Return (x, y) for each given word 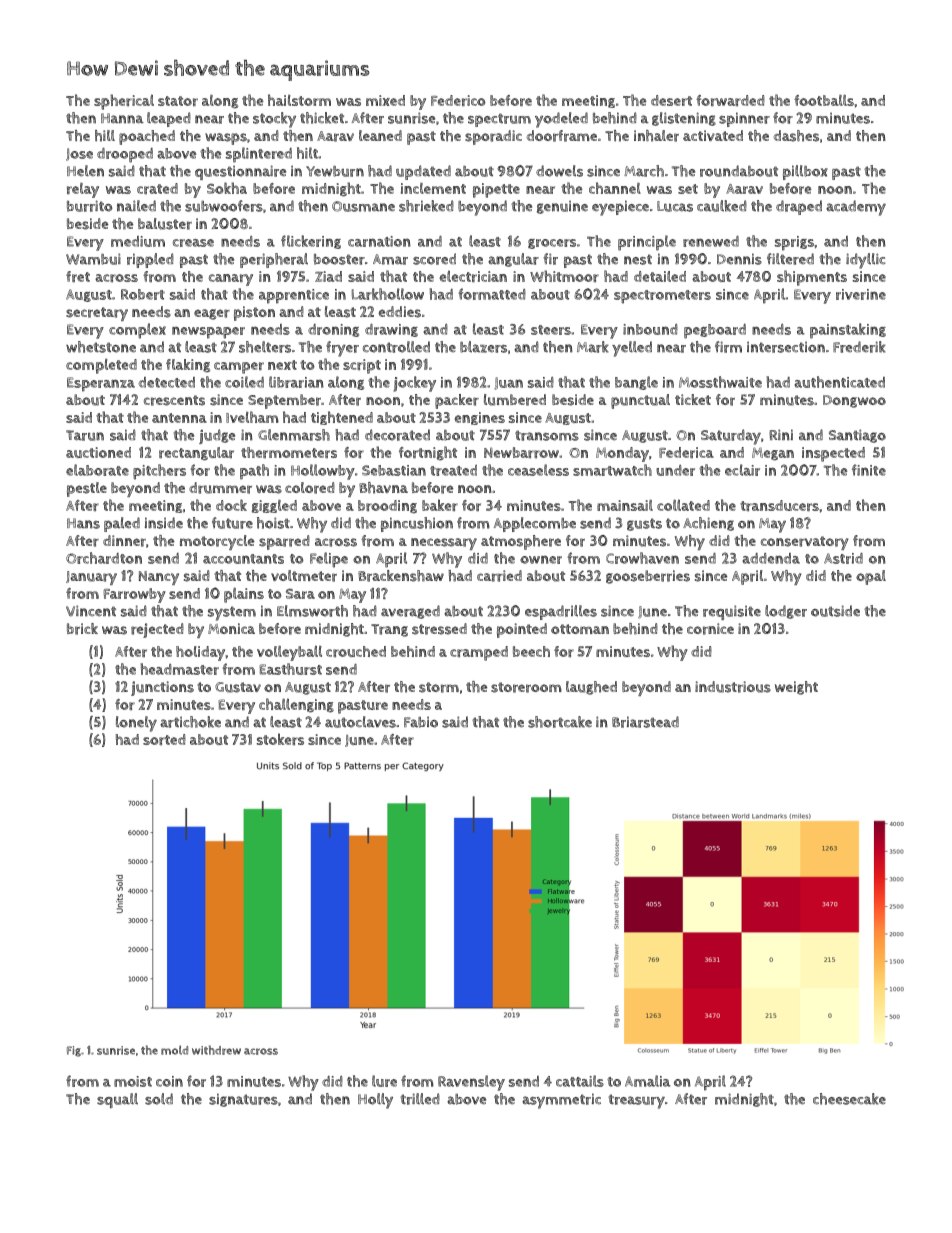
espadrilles (561, 612)
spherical (124, 102)
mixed (385, 100)
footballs (824, 100)
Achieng (708, 524)
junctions (162, 688)
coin (169, 1081)
